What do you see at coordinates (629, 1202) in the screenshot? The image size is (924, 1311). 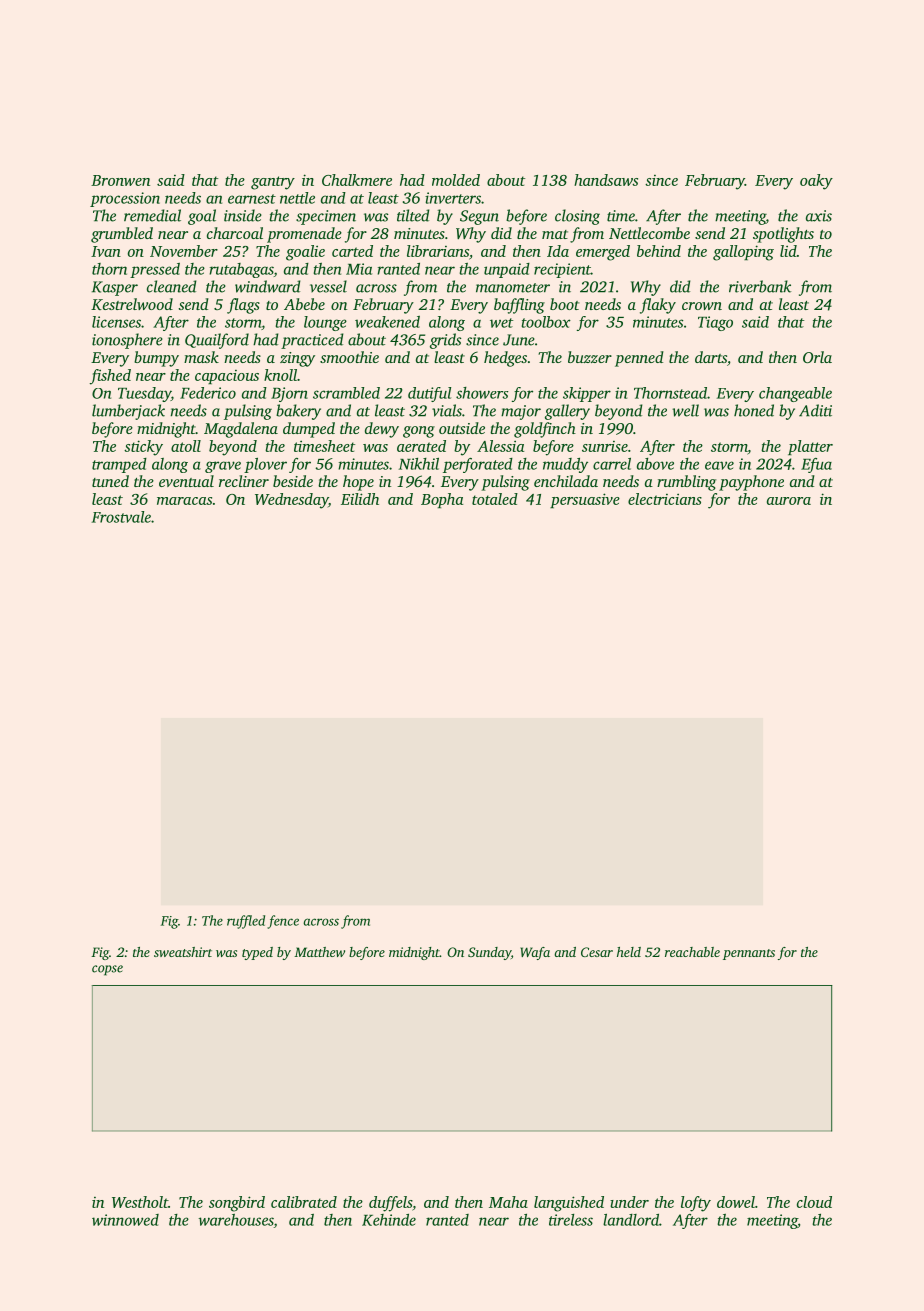 I see `under` at bounding box center [629, 1202].
